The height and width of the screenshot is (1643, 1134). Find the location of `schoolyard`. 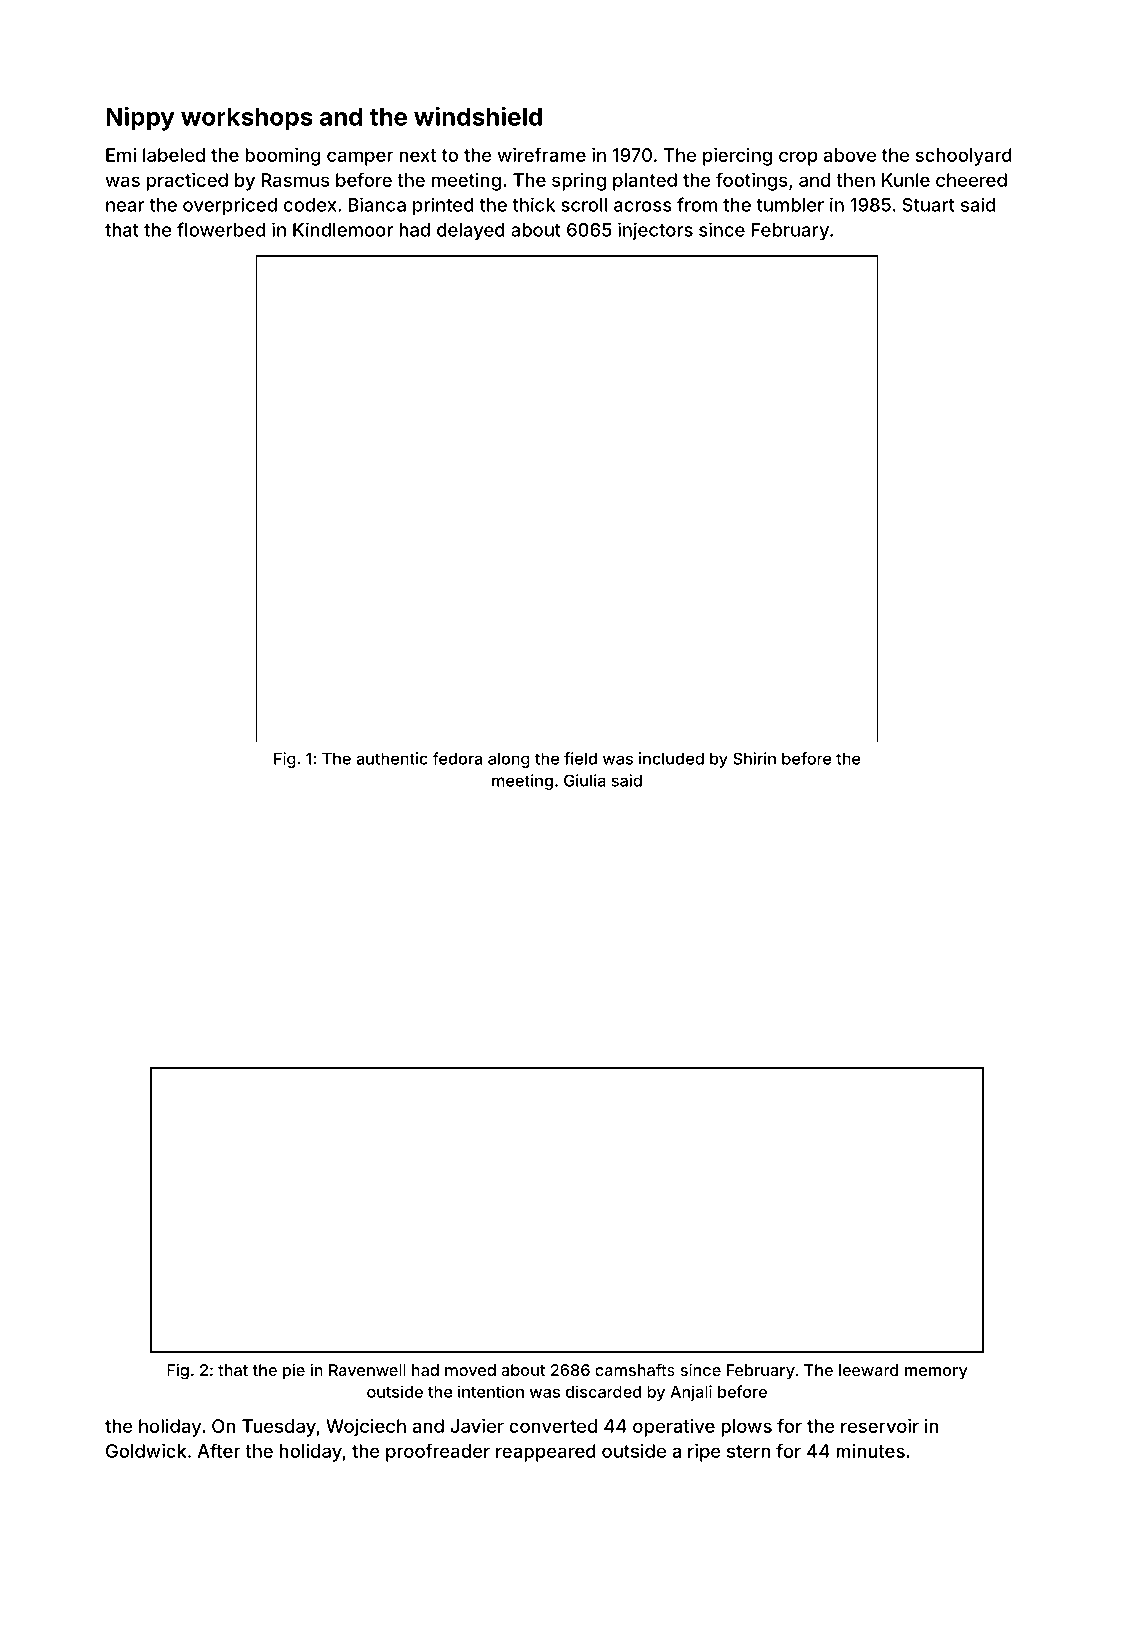

schoolyard is located at coordinates (964, 157).
